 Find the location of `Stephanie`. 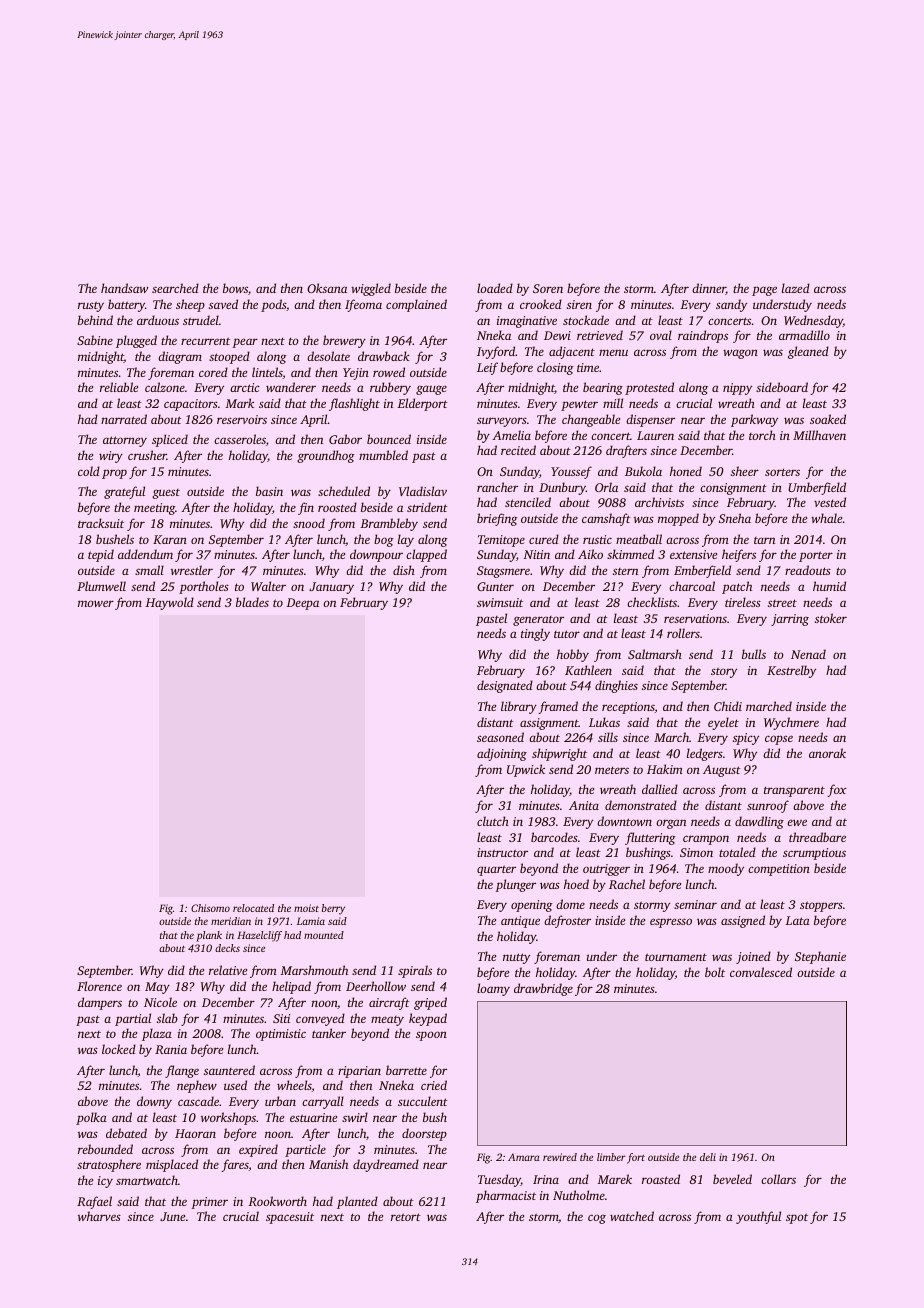

Stephanie is located at coordinates (820, 957).
